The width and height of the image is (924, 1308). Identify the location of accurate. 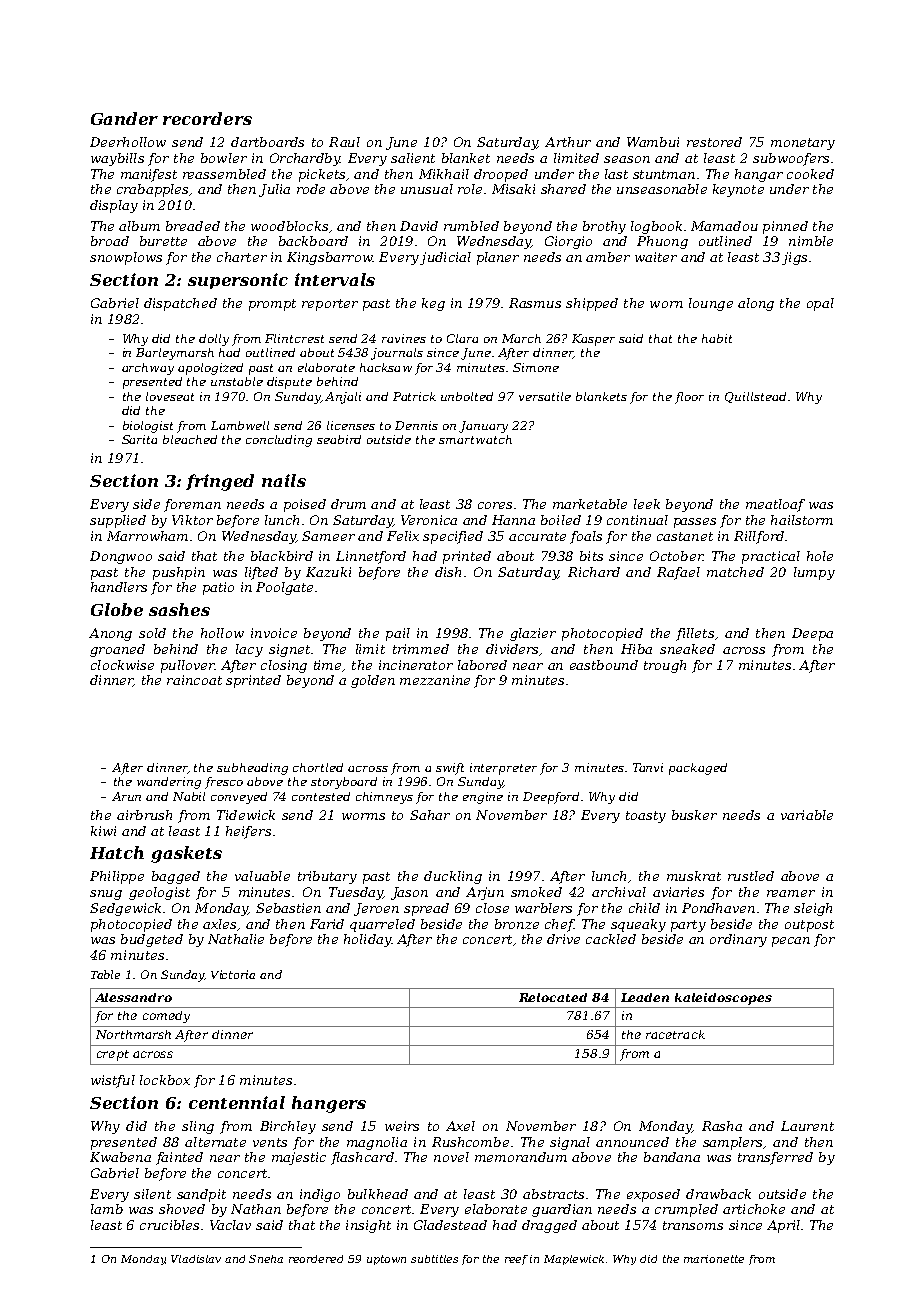
(537, 536).
